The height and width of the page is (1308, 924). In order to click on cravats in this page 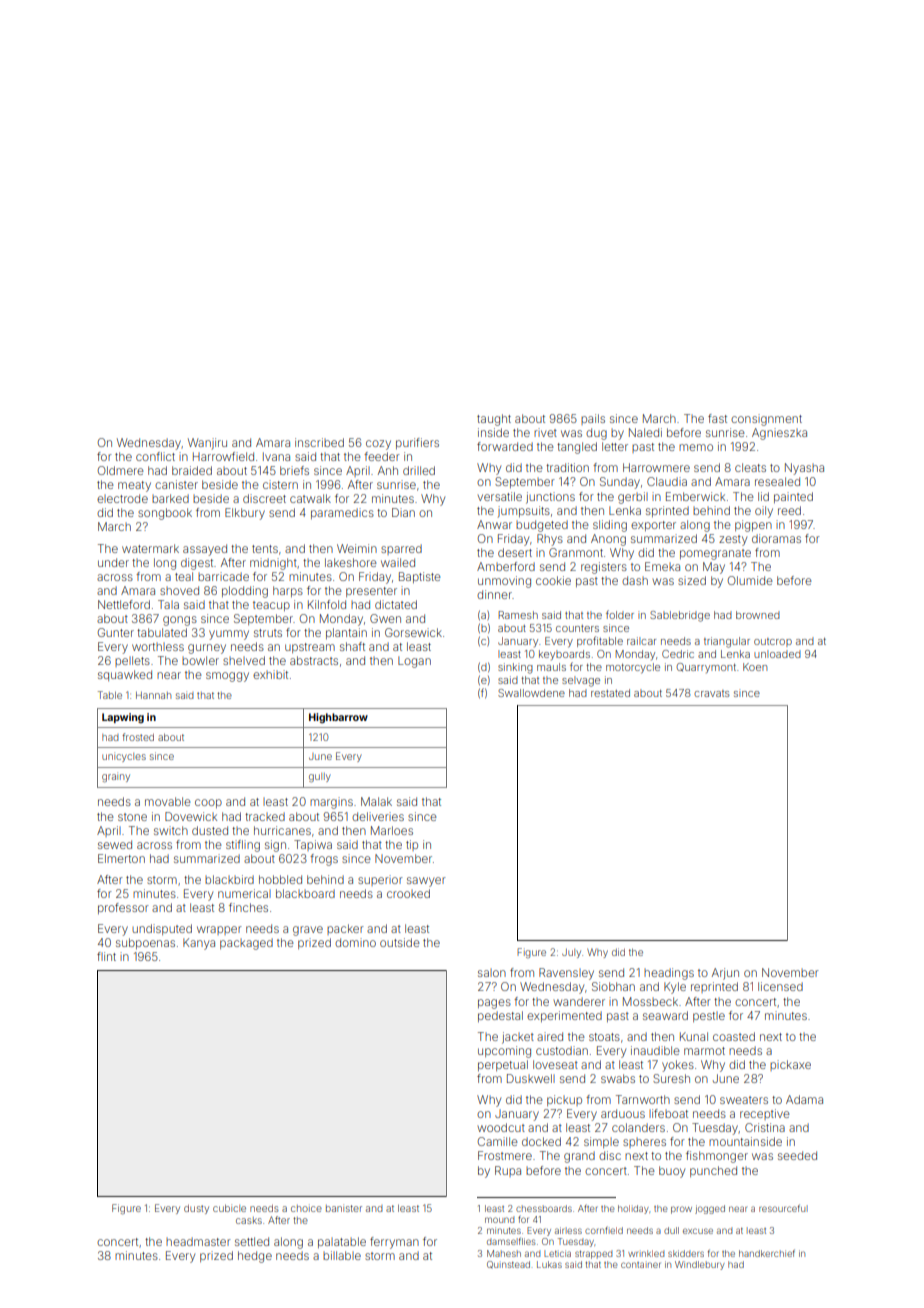, I will do `click(712, 693)`.
